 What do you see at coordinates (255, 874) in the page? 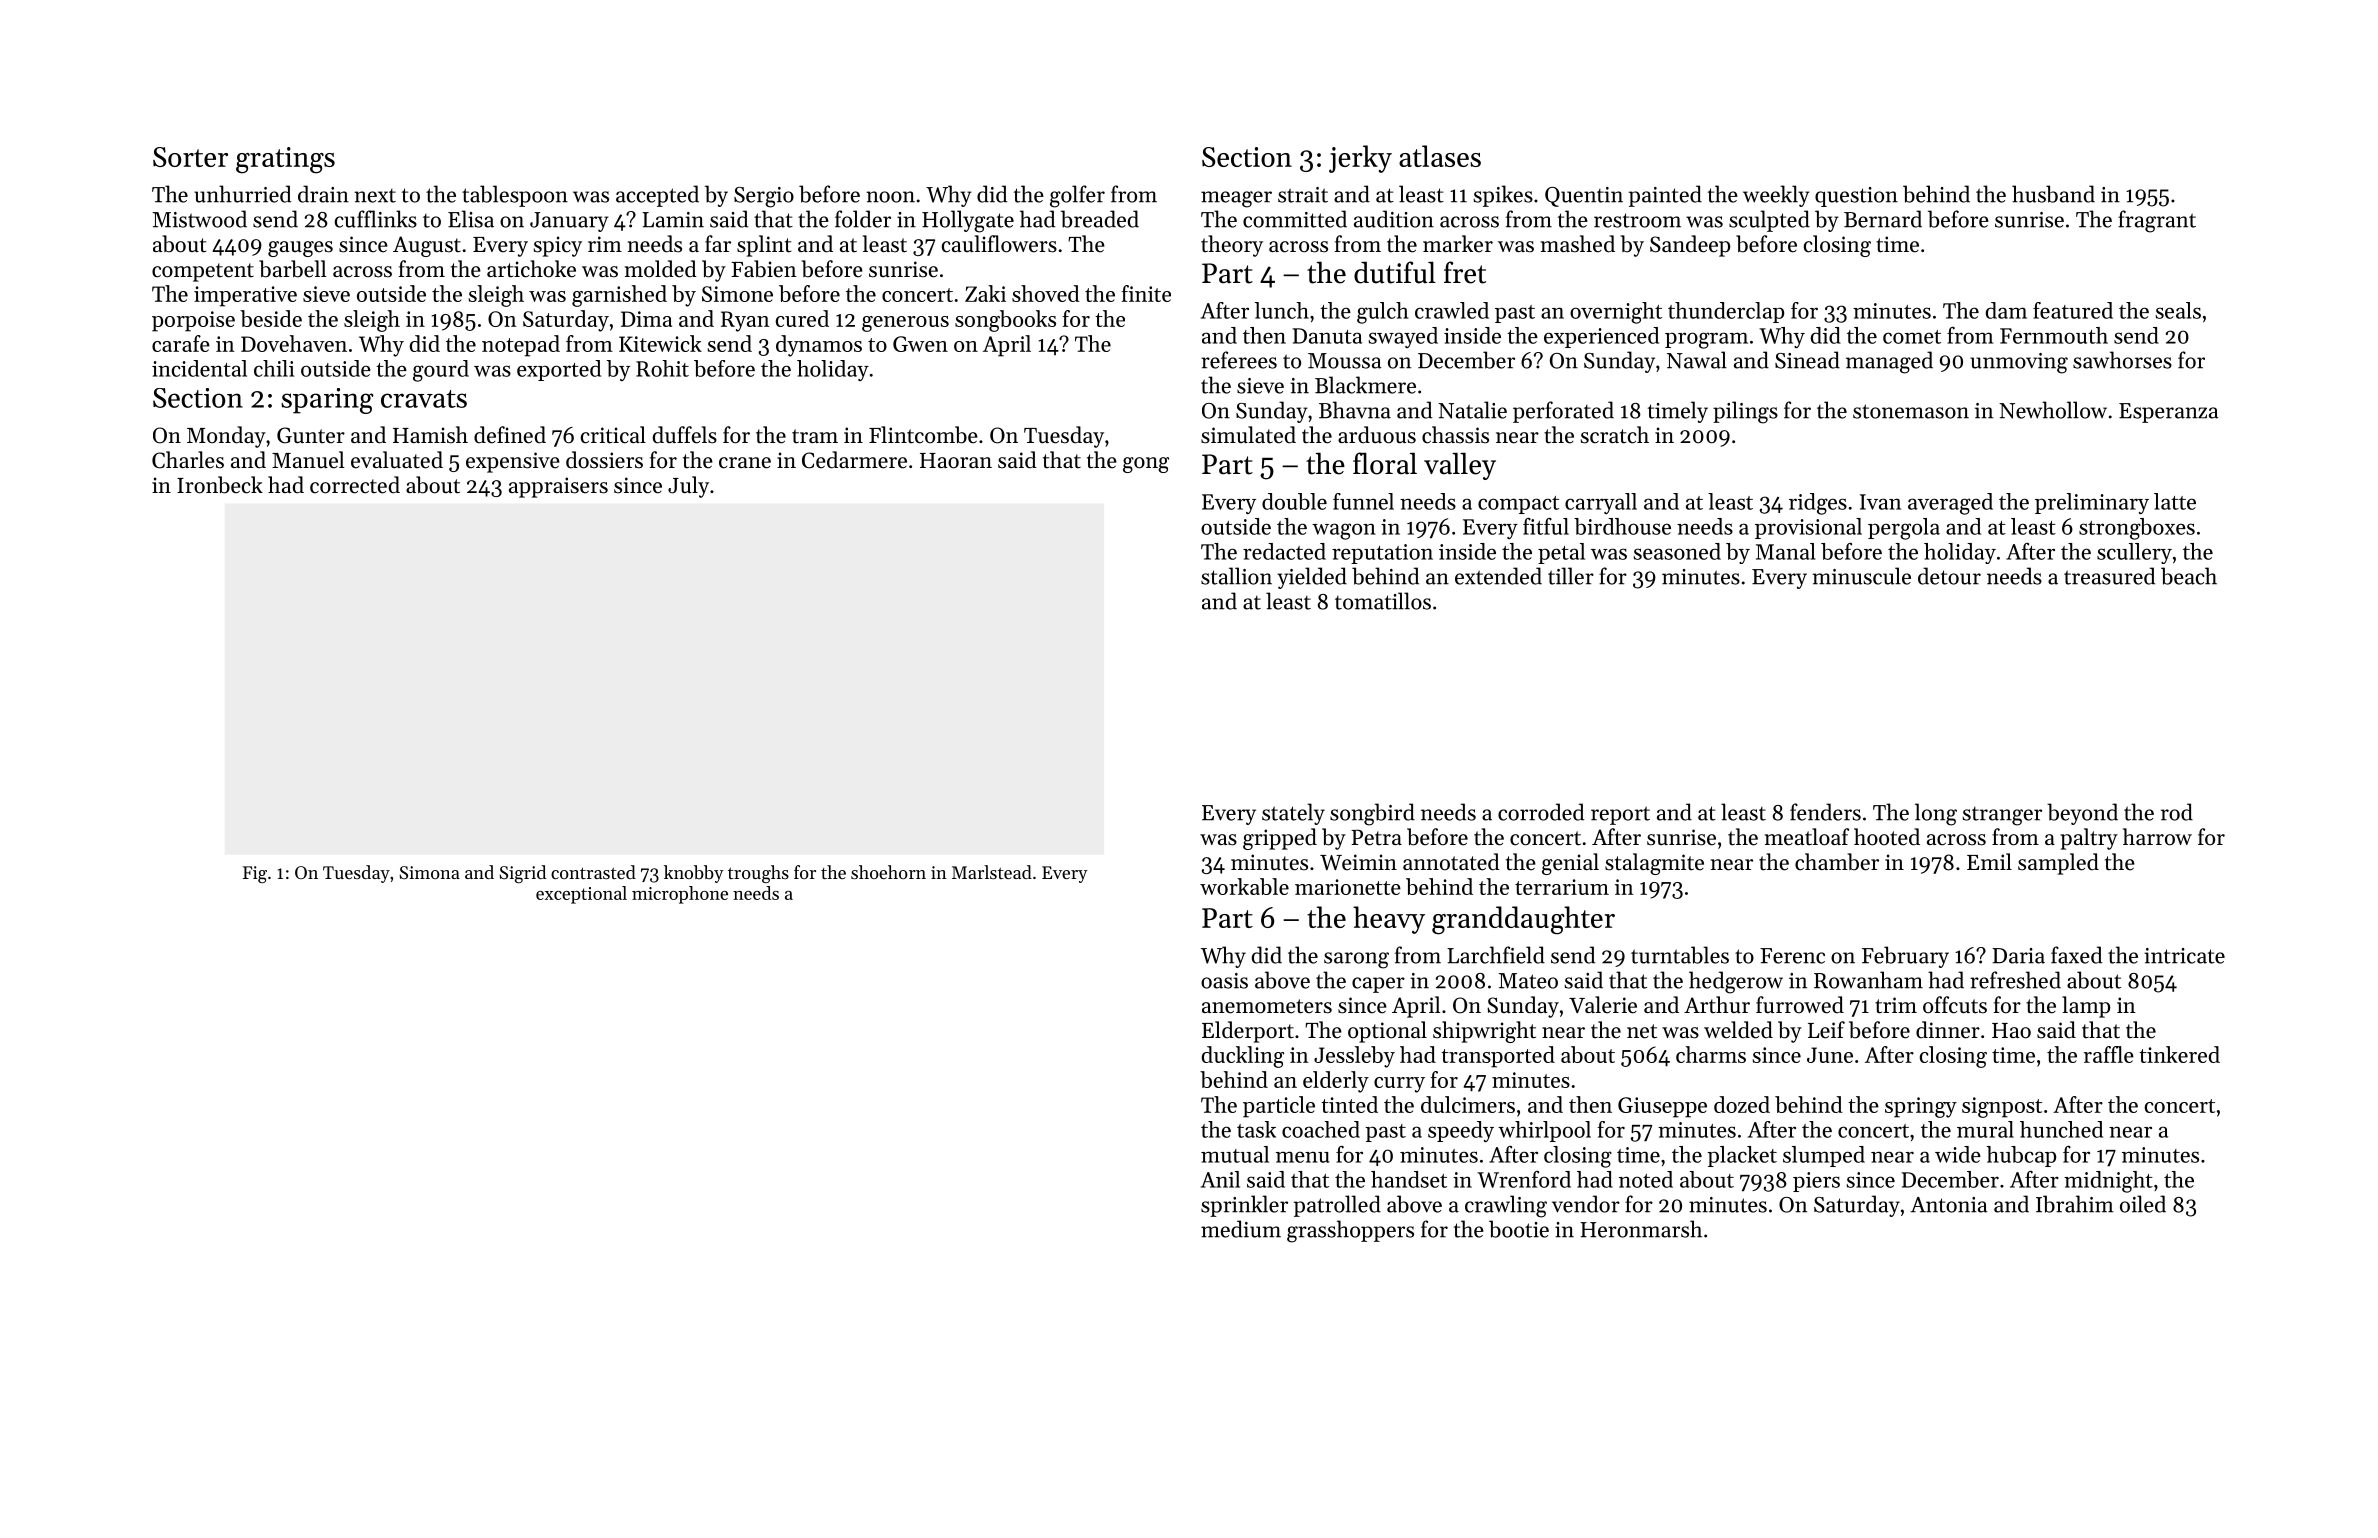
I see `Fig` at bounding box center [255, 874].
